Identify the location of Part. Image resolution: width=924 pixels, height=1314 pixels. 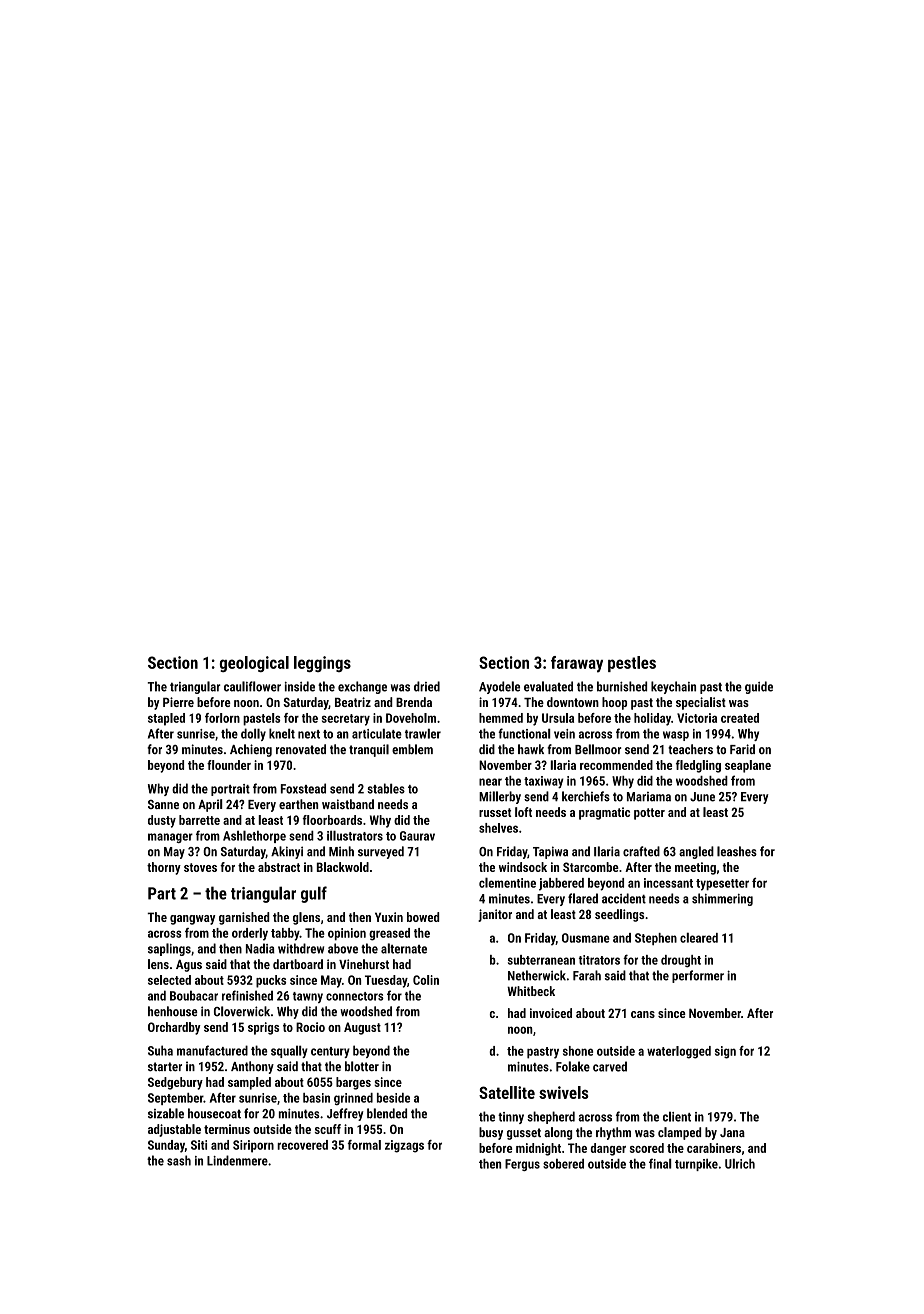
(162, 893).
